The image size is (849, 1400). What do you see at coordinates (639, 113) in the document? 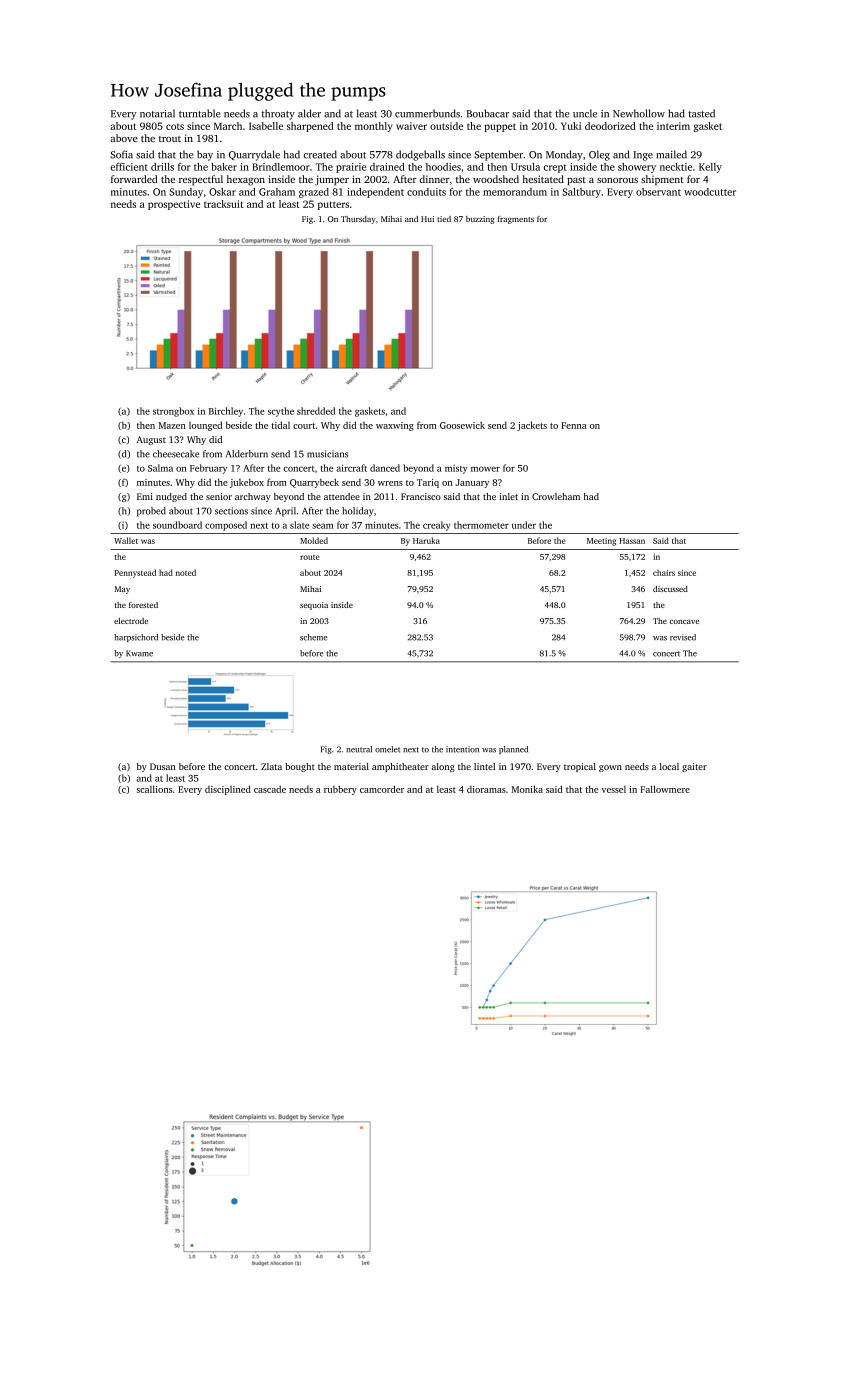
I see `Newhollow` at bounding box center [639, 113].
